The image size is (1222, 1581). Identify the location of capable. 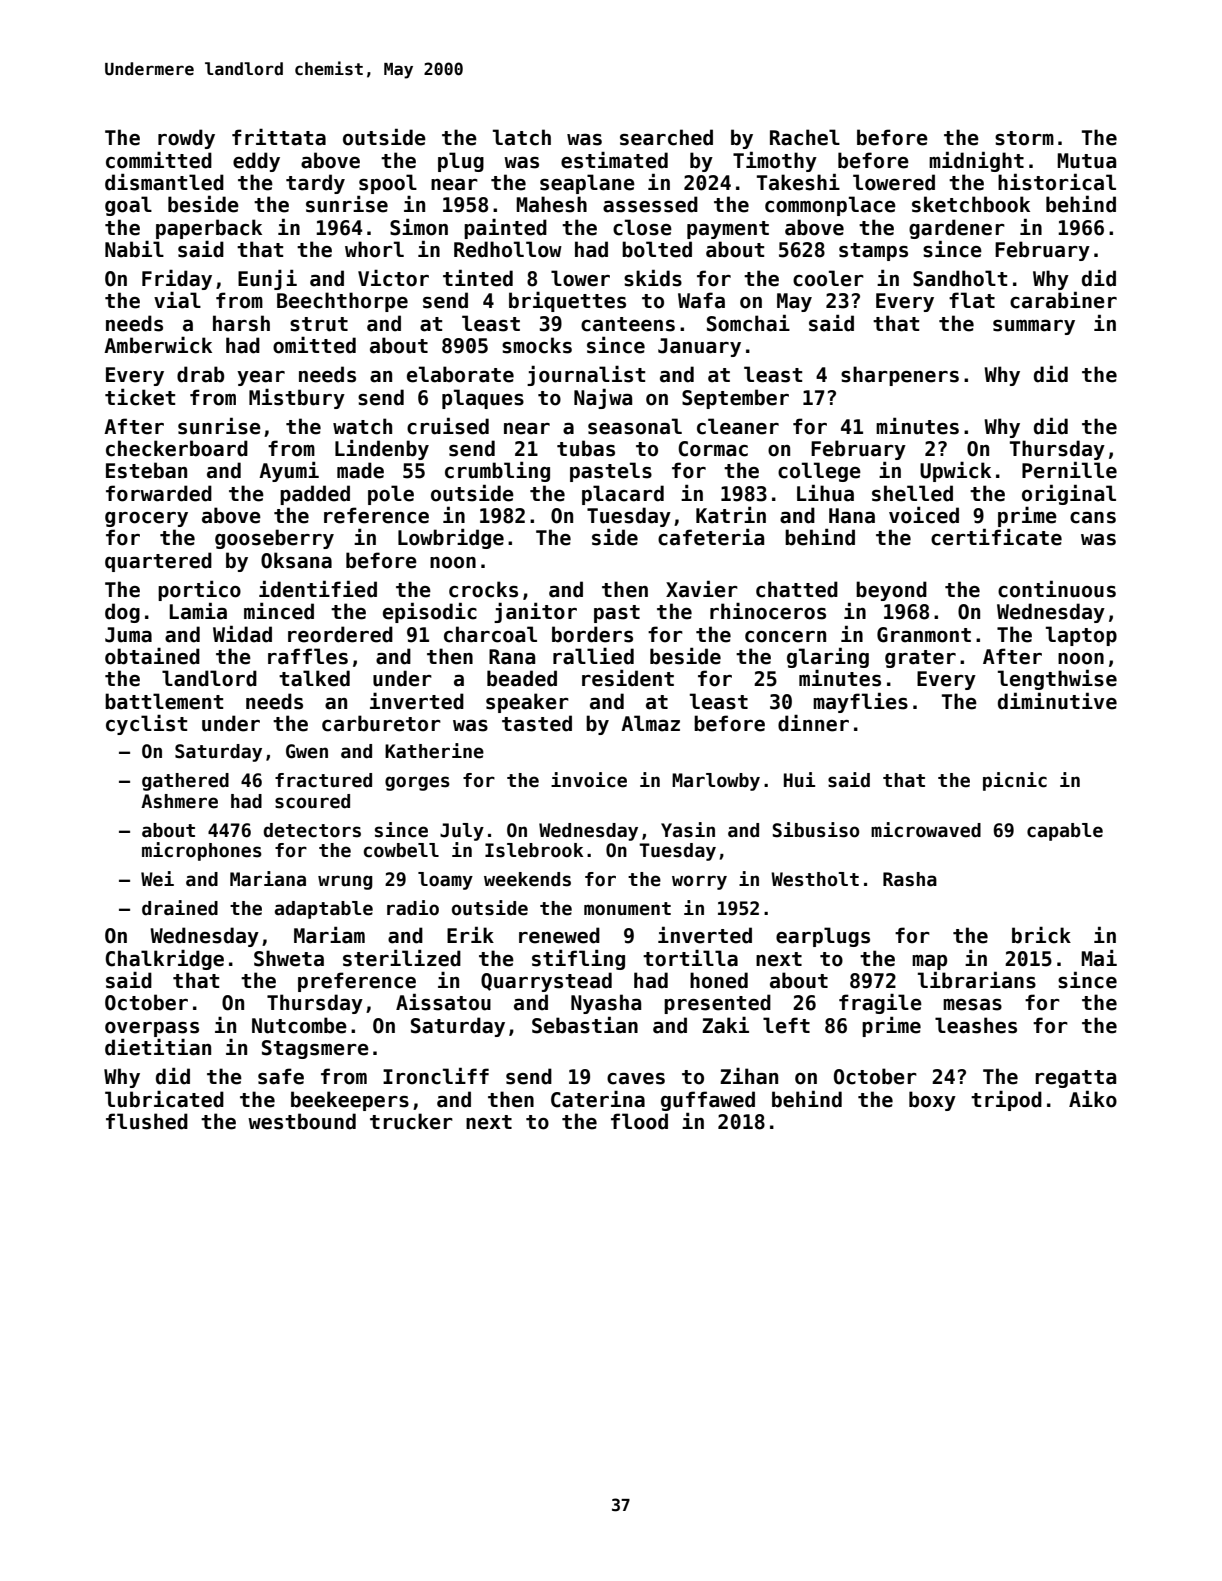
(1065, 832).
